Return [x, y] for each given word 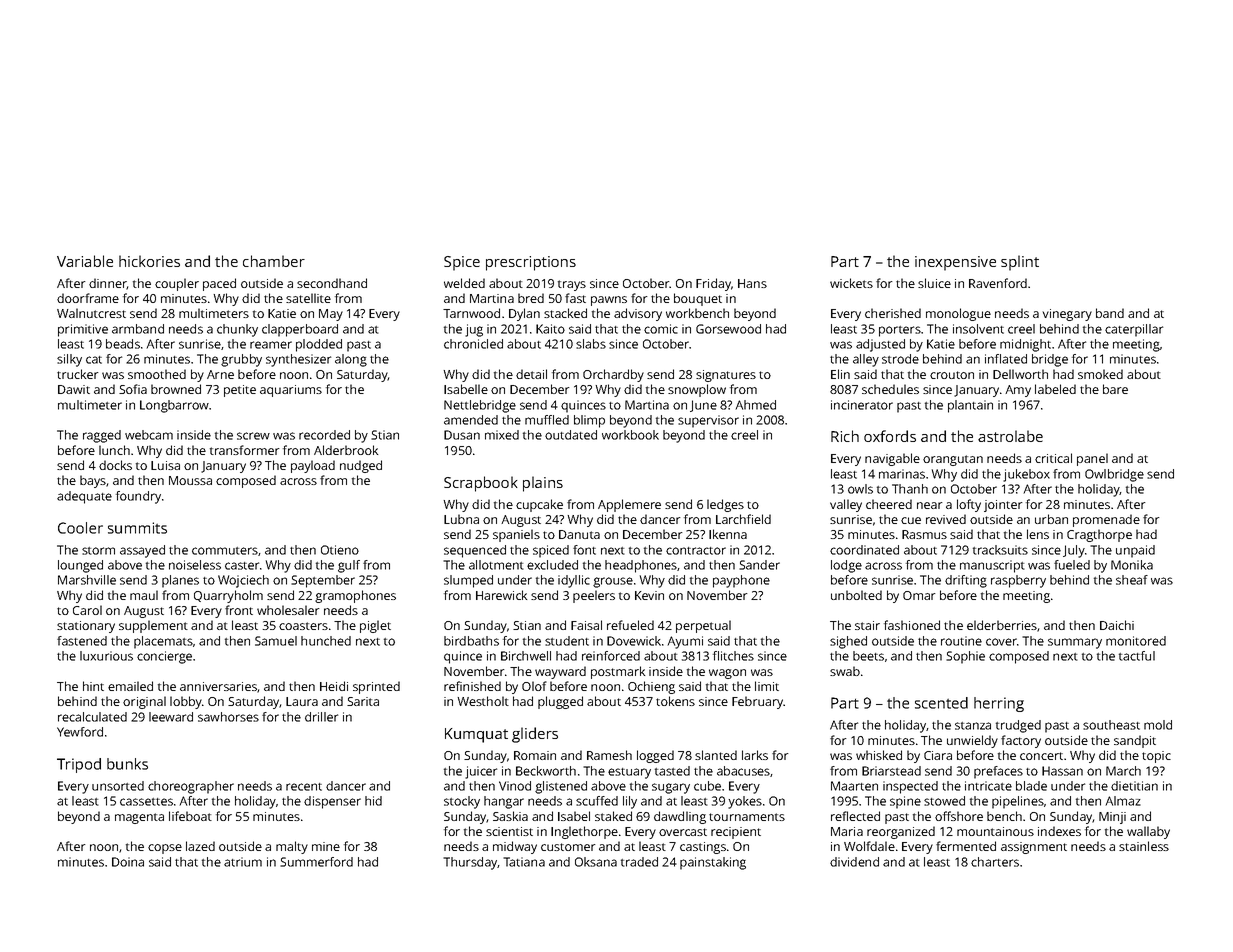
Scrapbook [481, 484]
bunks [127, 764]
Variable [85, 261]
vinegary [1067, 315]
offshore [959, 816]
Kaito [550, 329]
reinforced [611, 656]
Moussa [190, 480]
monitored [1136, 641]
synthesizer [298, 360]
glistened [561, 787]
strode [900, 359]
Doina [128, 862]
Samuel [276, 641]
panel [1092, 459]
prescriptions [531, 263]
